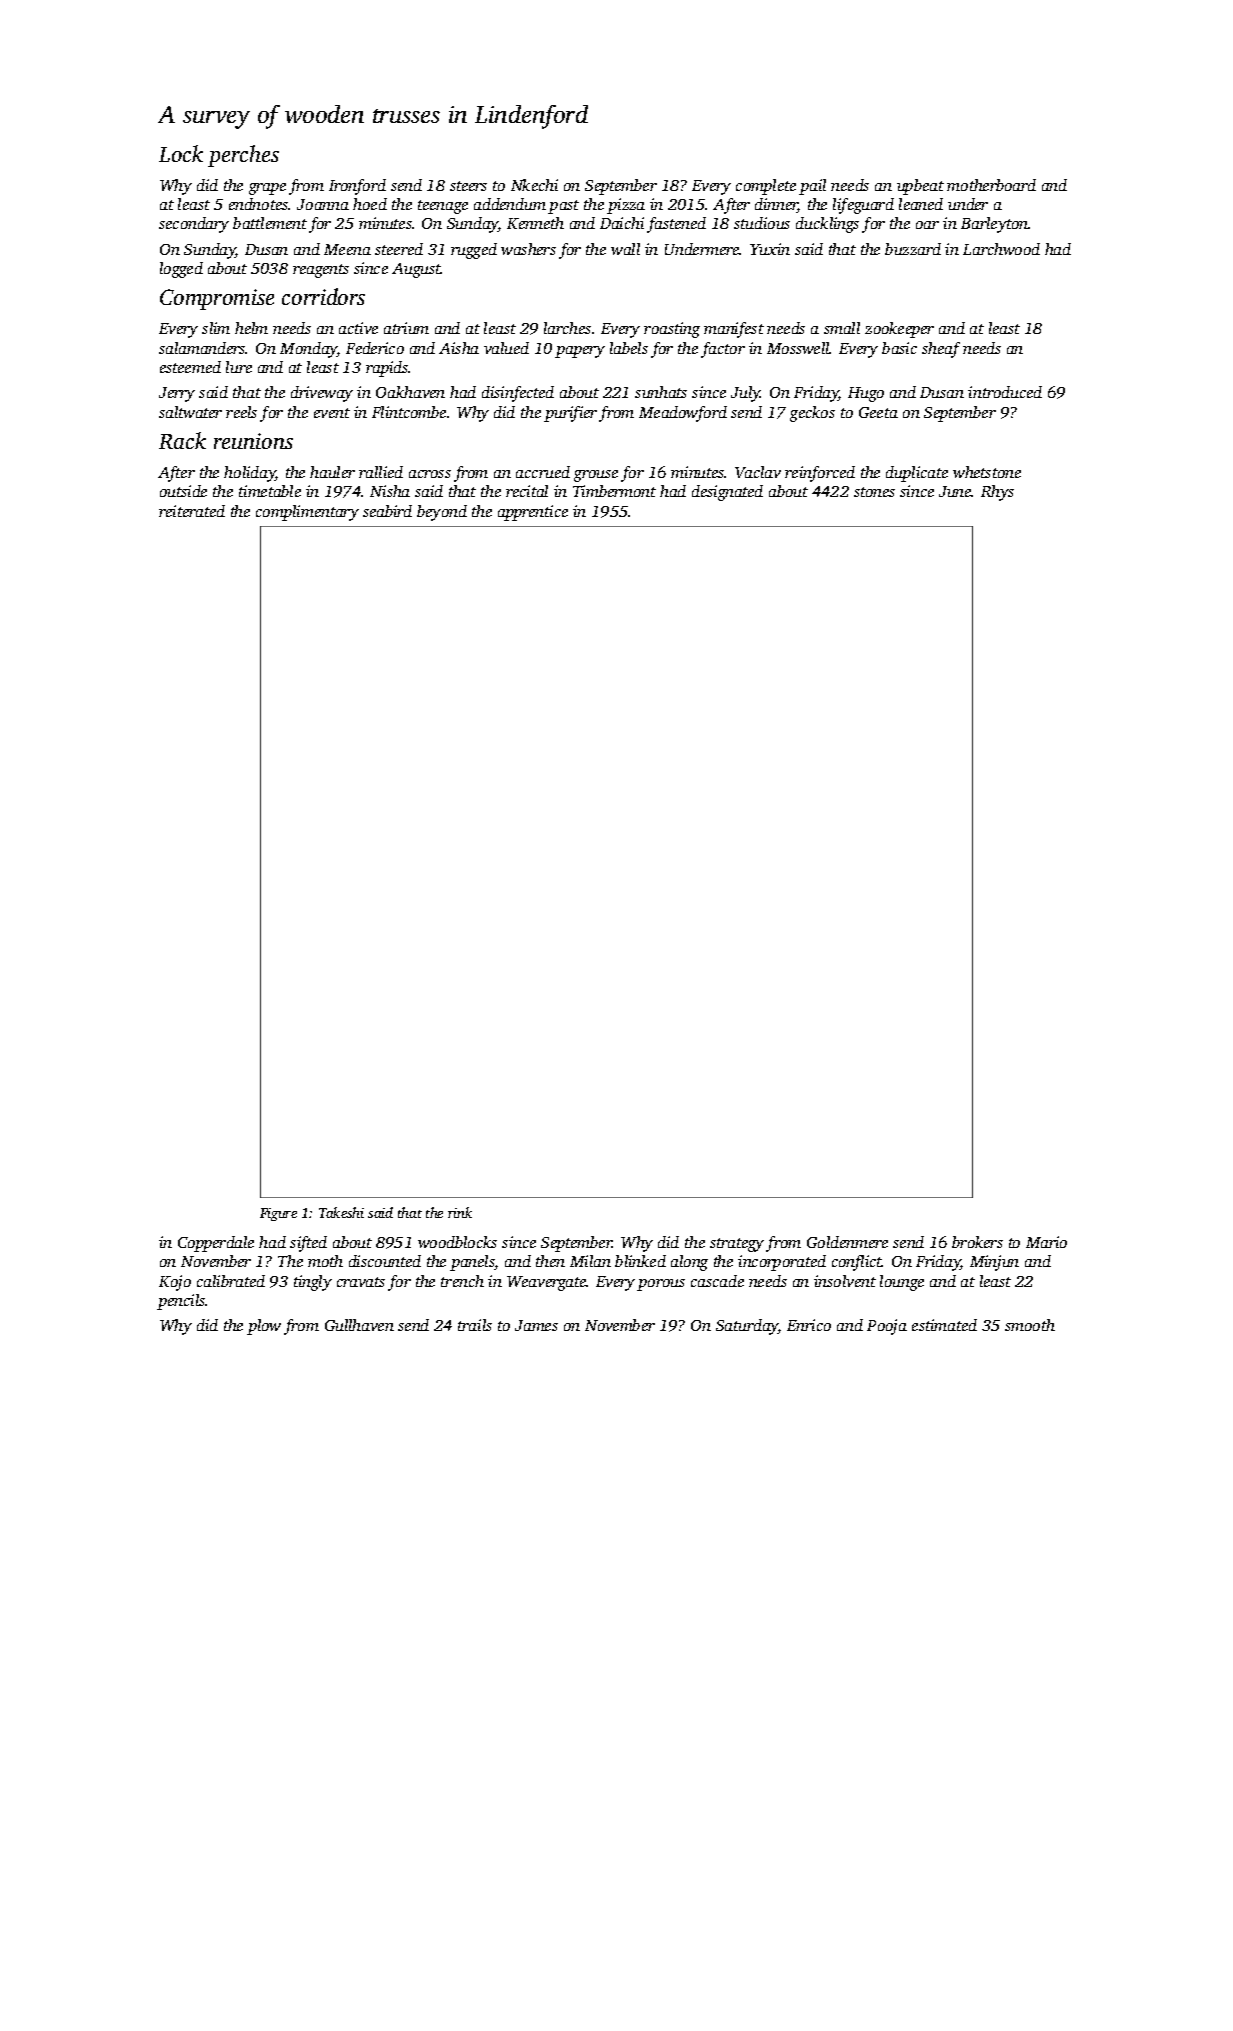  I want to click on pencils, so click(181, 1302).
